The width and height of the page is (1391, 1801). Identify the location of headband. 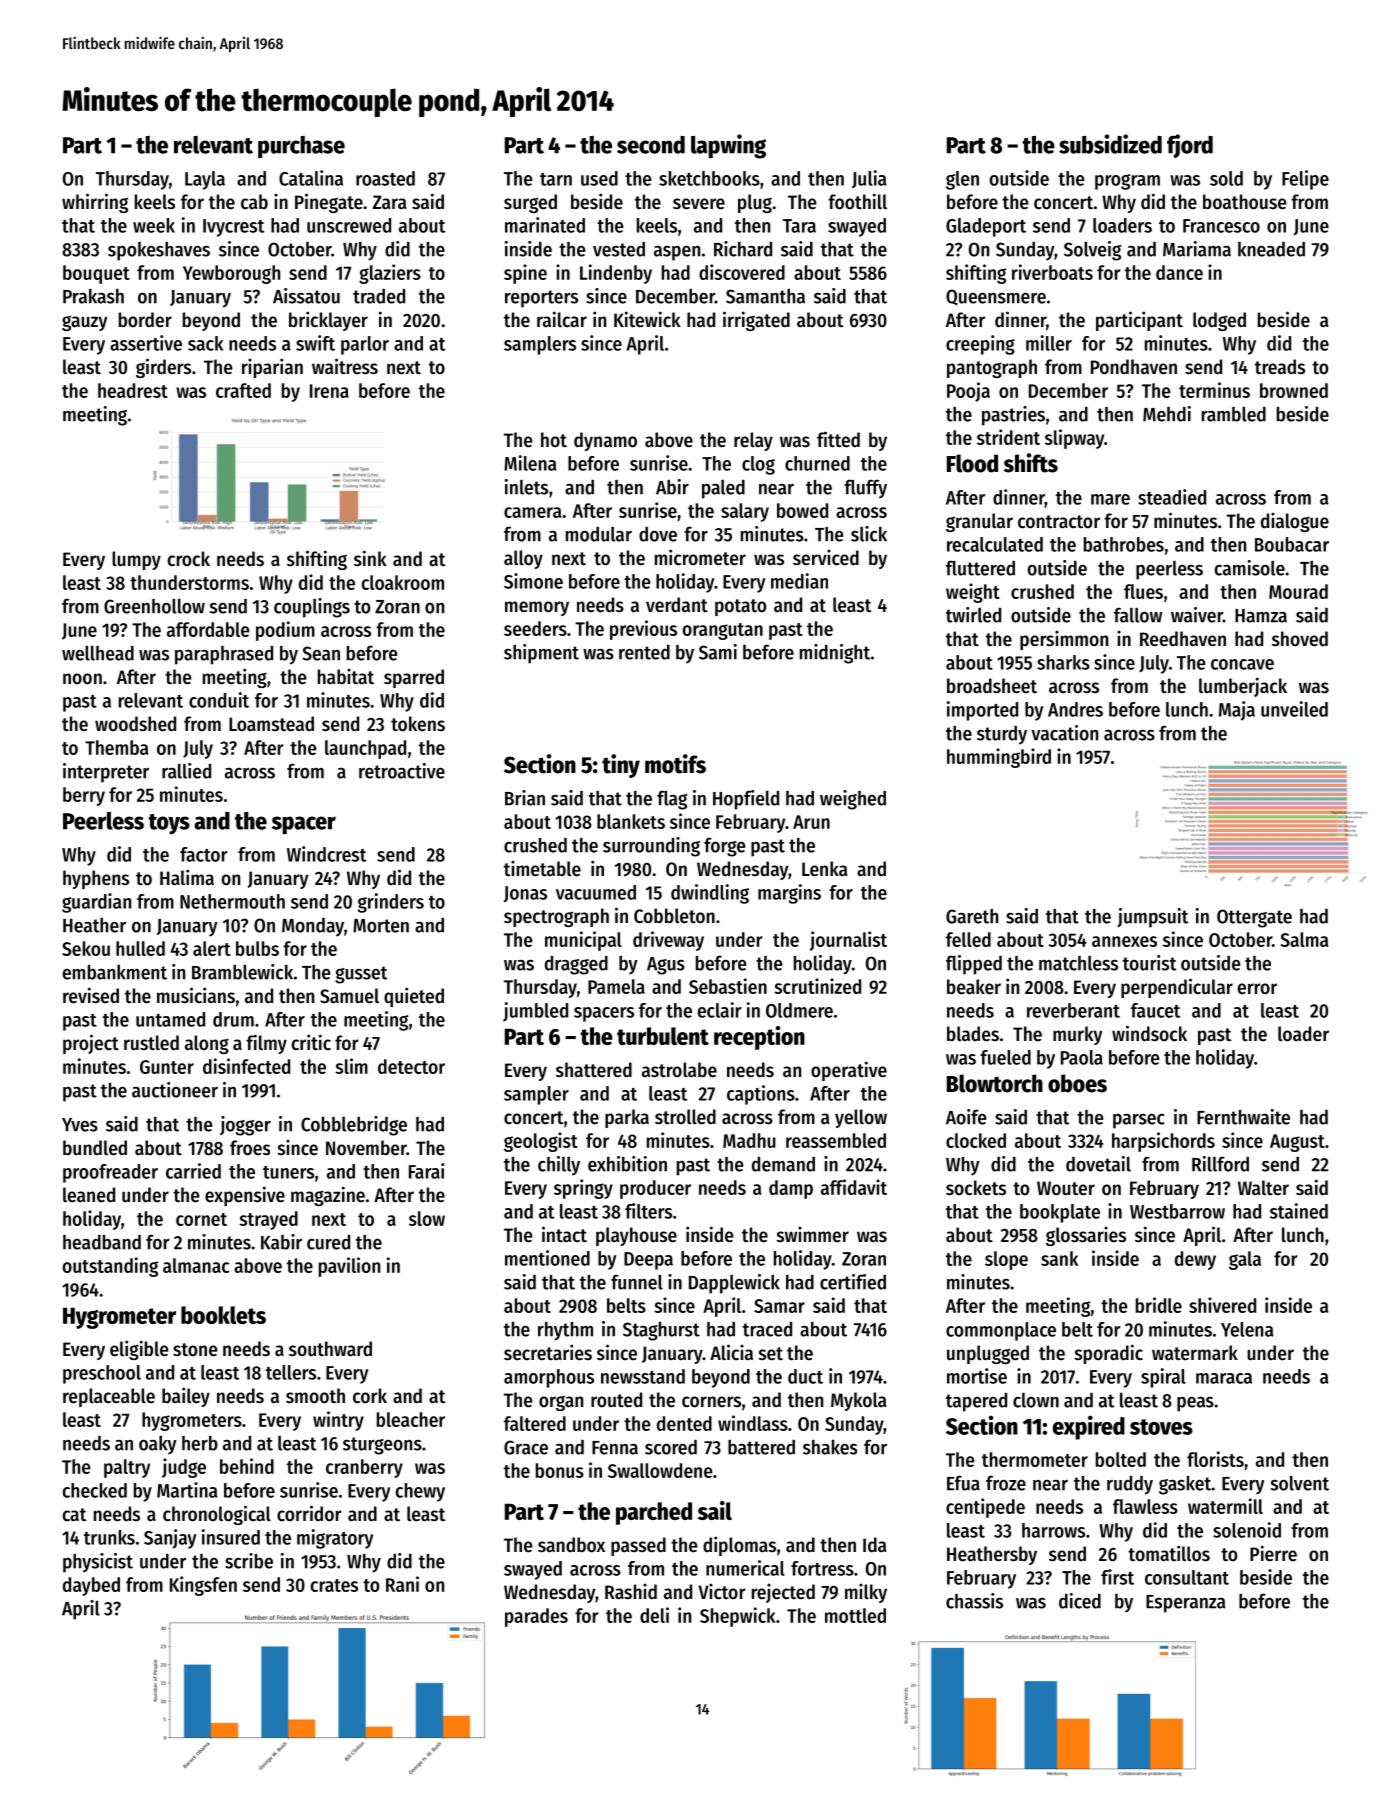
(102, 1242).
